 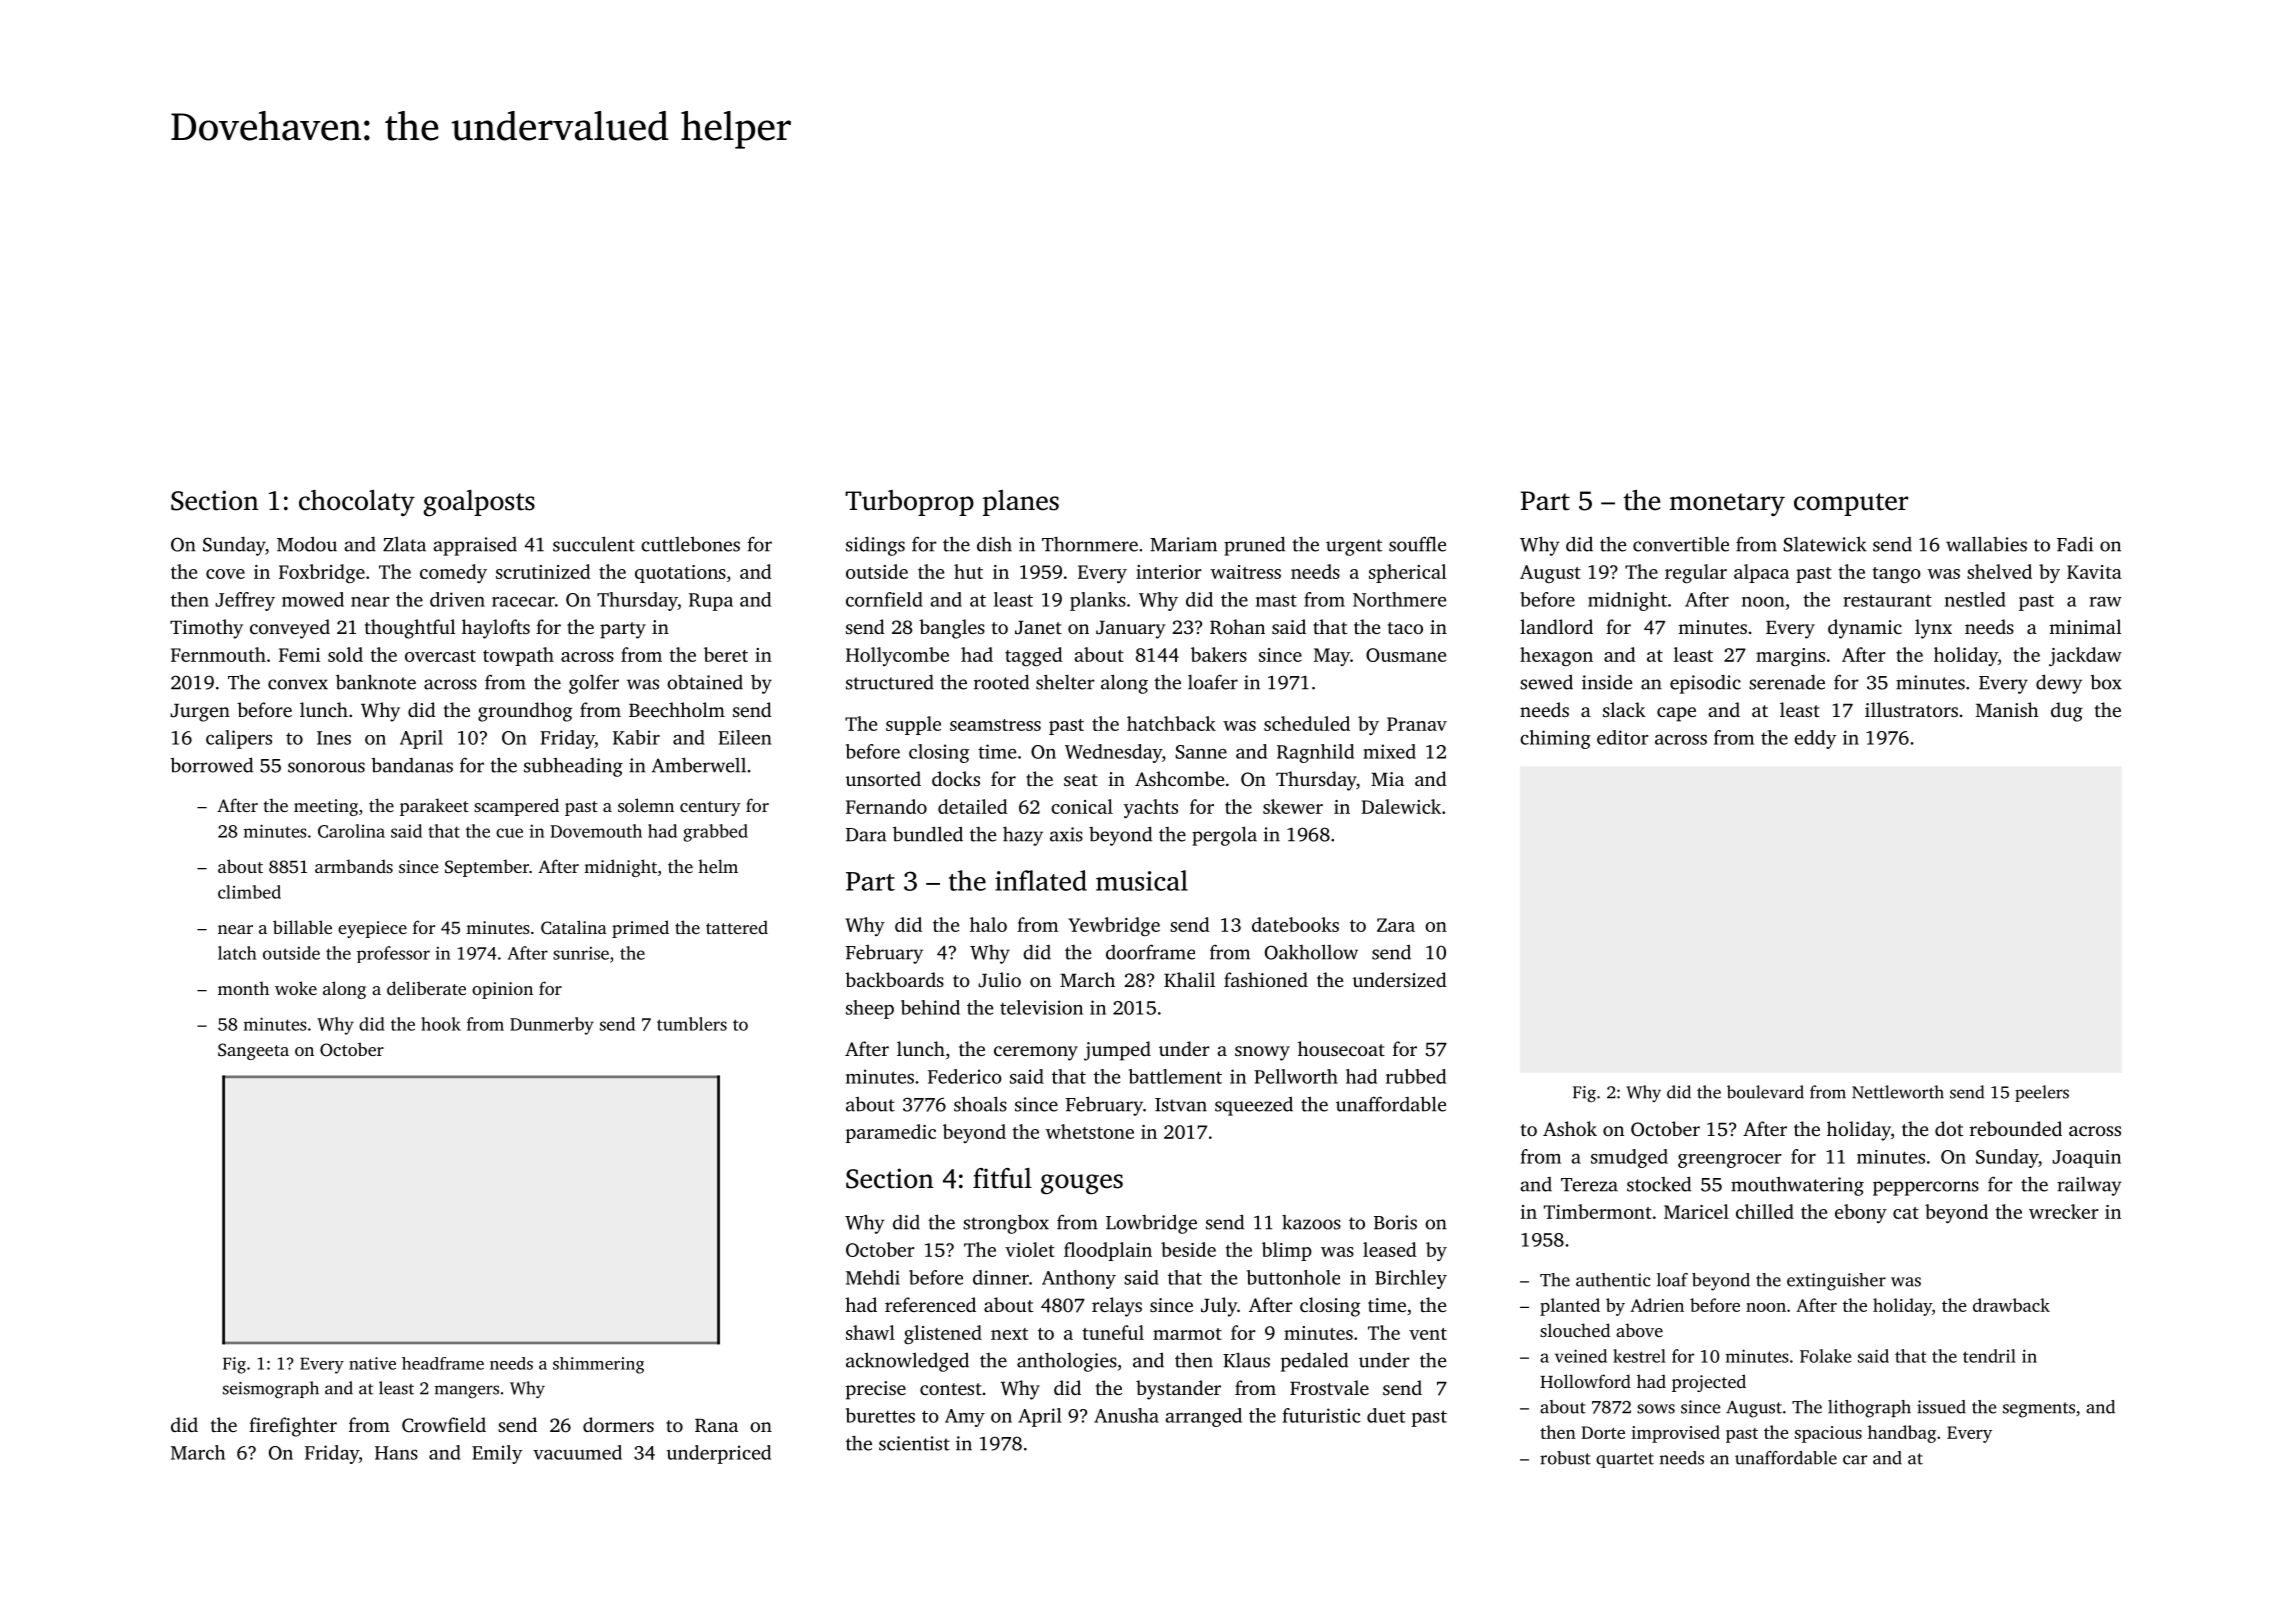 What do you see at coordinates (1815, 739) in the screenshot?
I see `eddy` at bounding box center [1815, 739].
